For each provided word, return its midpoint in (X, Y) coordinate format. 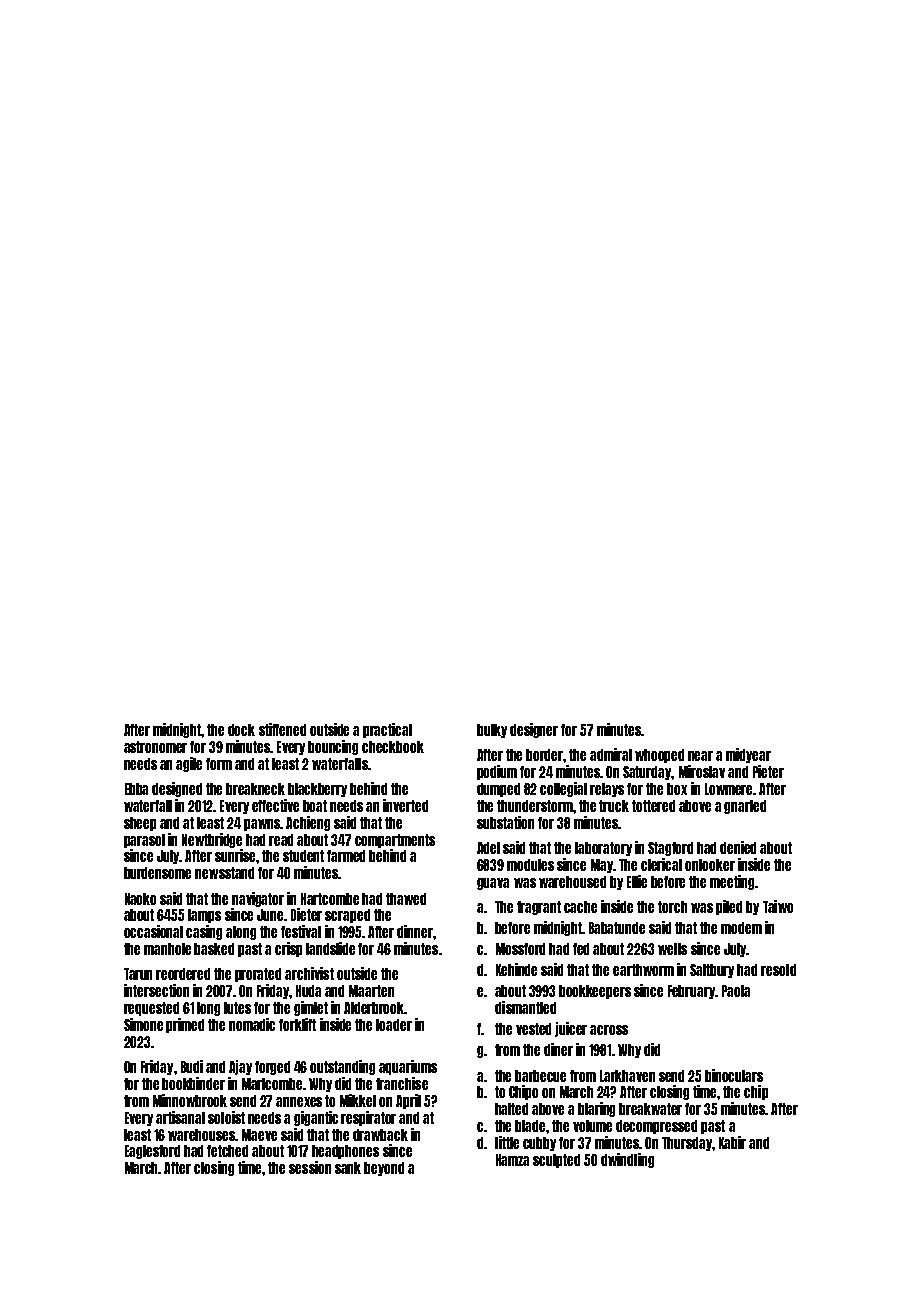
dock (241, 730)
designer (534, 730)
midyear (748, 755)
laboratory (603, 849)
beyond (384, 1169)
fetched (227, 1151)
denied (738, 847)
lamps (204, 916)
